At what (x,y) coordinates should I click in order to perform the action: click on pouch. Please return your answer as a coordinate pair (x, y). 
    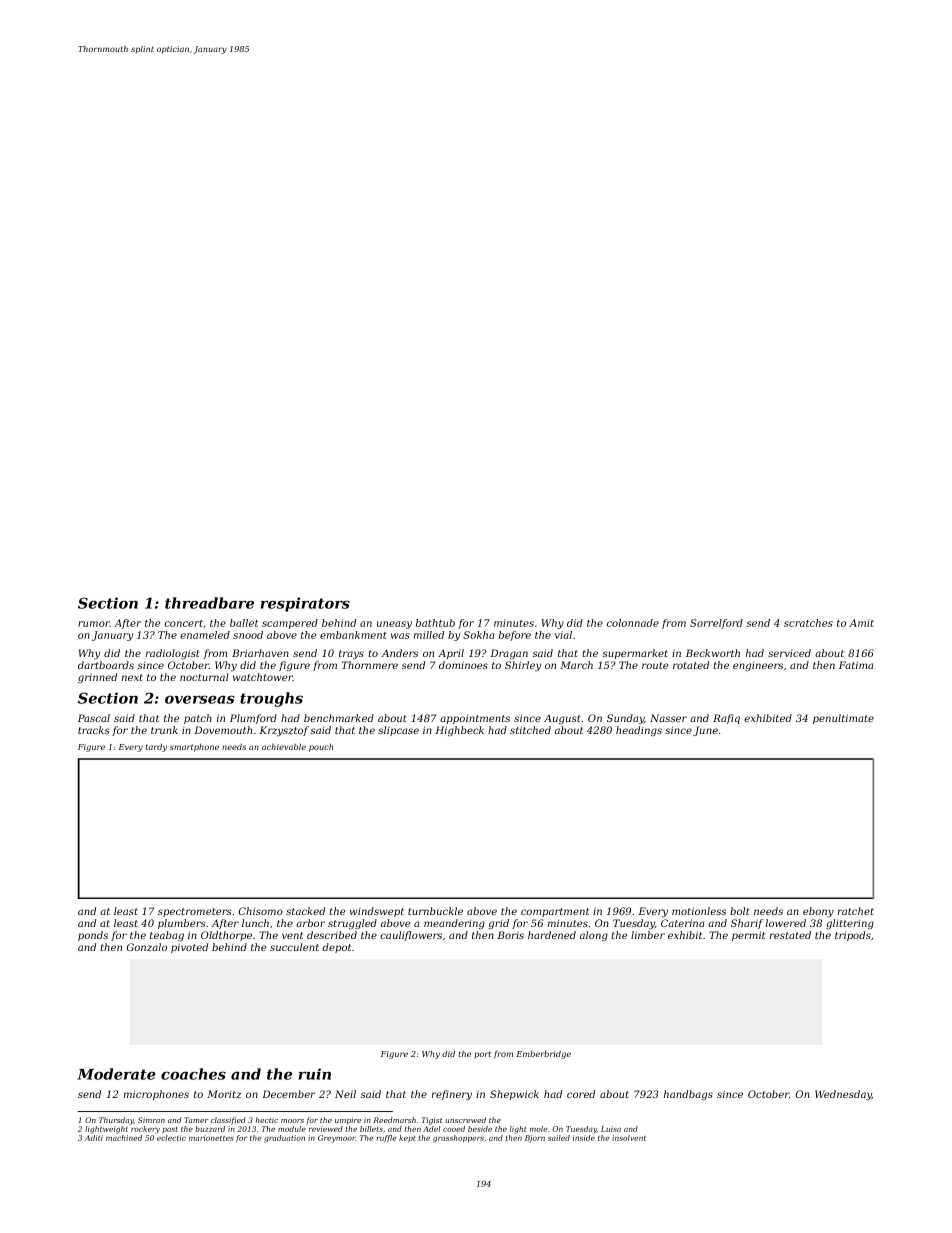
    Looking at the image, I should click on (321, 748).
